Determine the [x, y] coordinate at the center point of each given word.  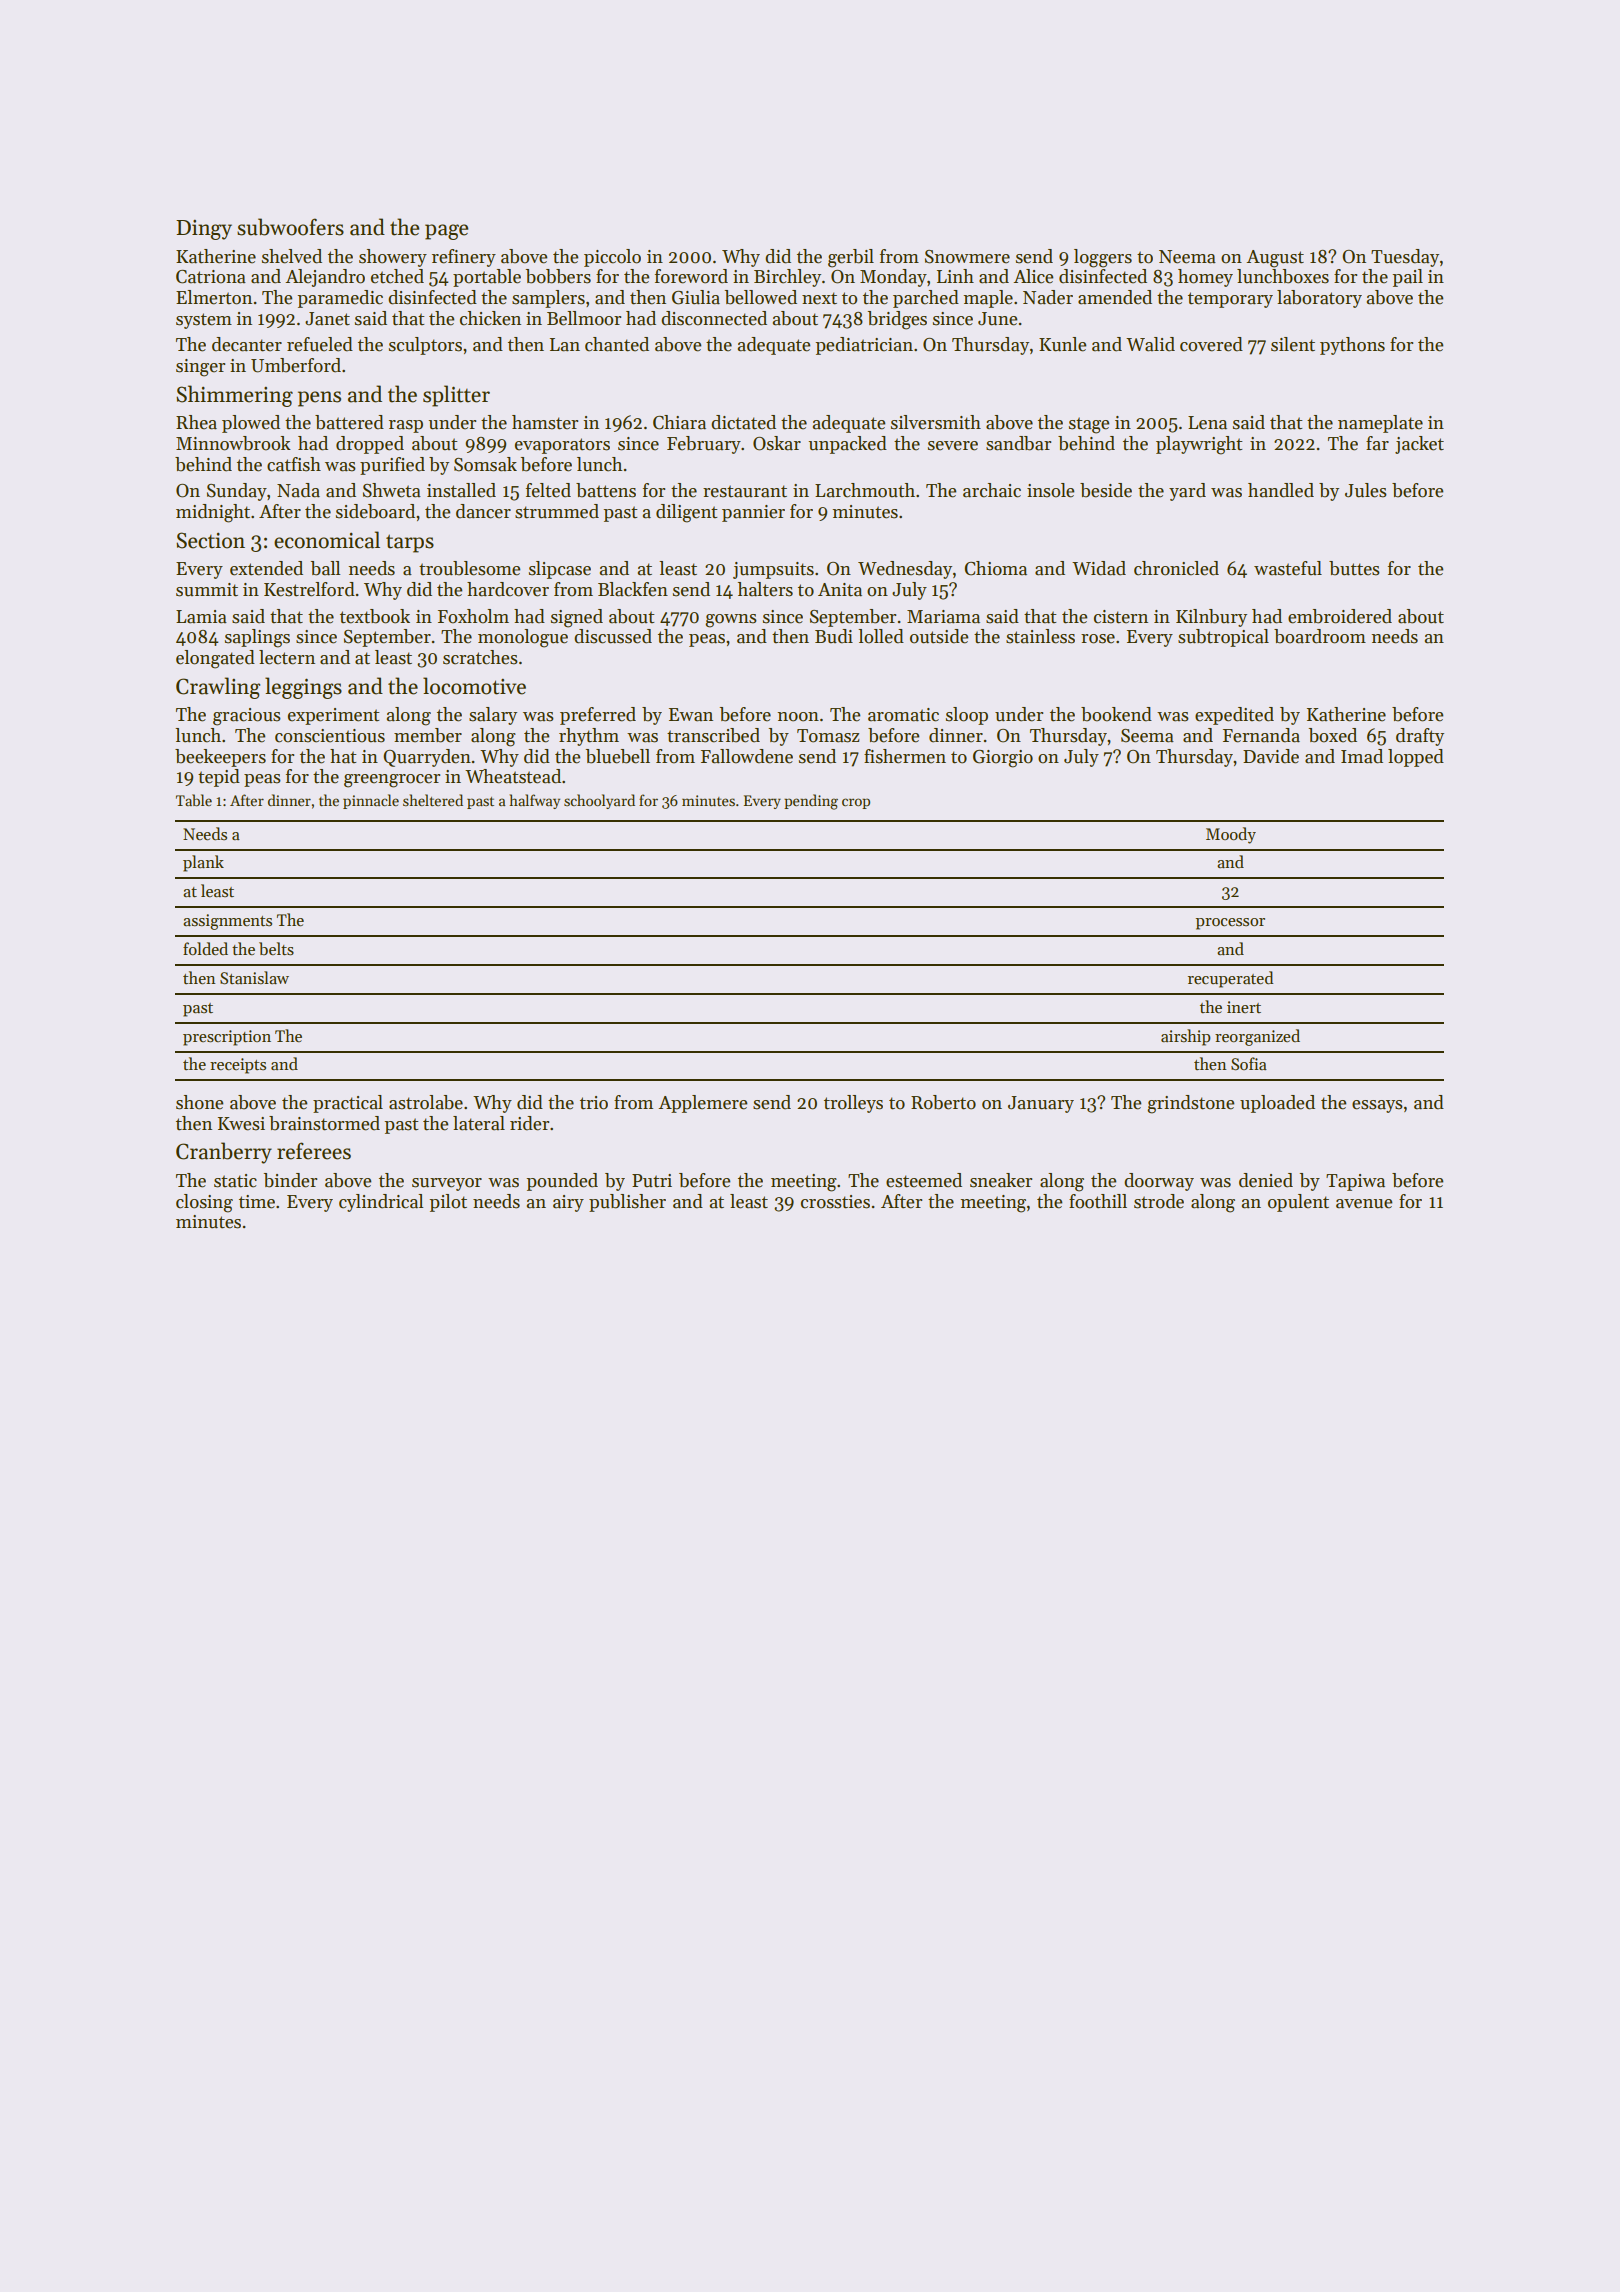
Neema [1187, 257]
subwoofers [290, 227]
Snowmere [967, 257]
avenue [1364, 1204]
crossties [835, 1202]
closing [204, 1203]
